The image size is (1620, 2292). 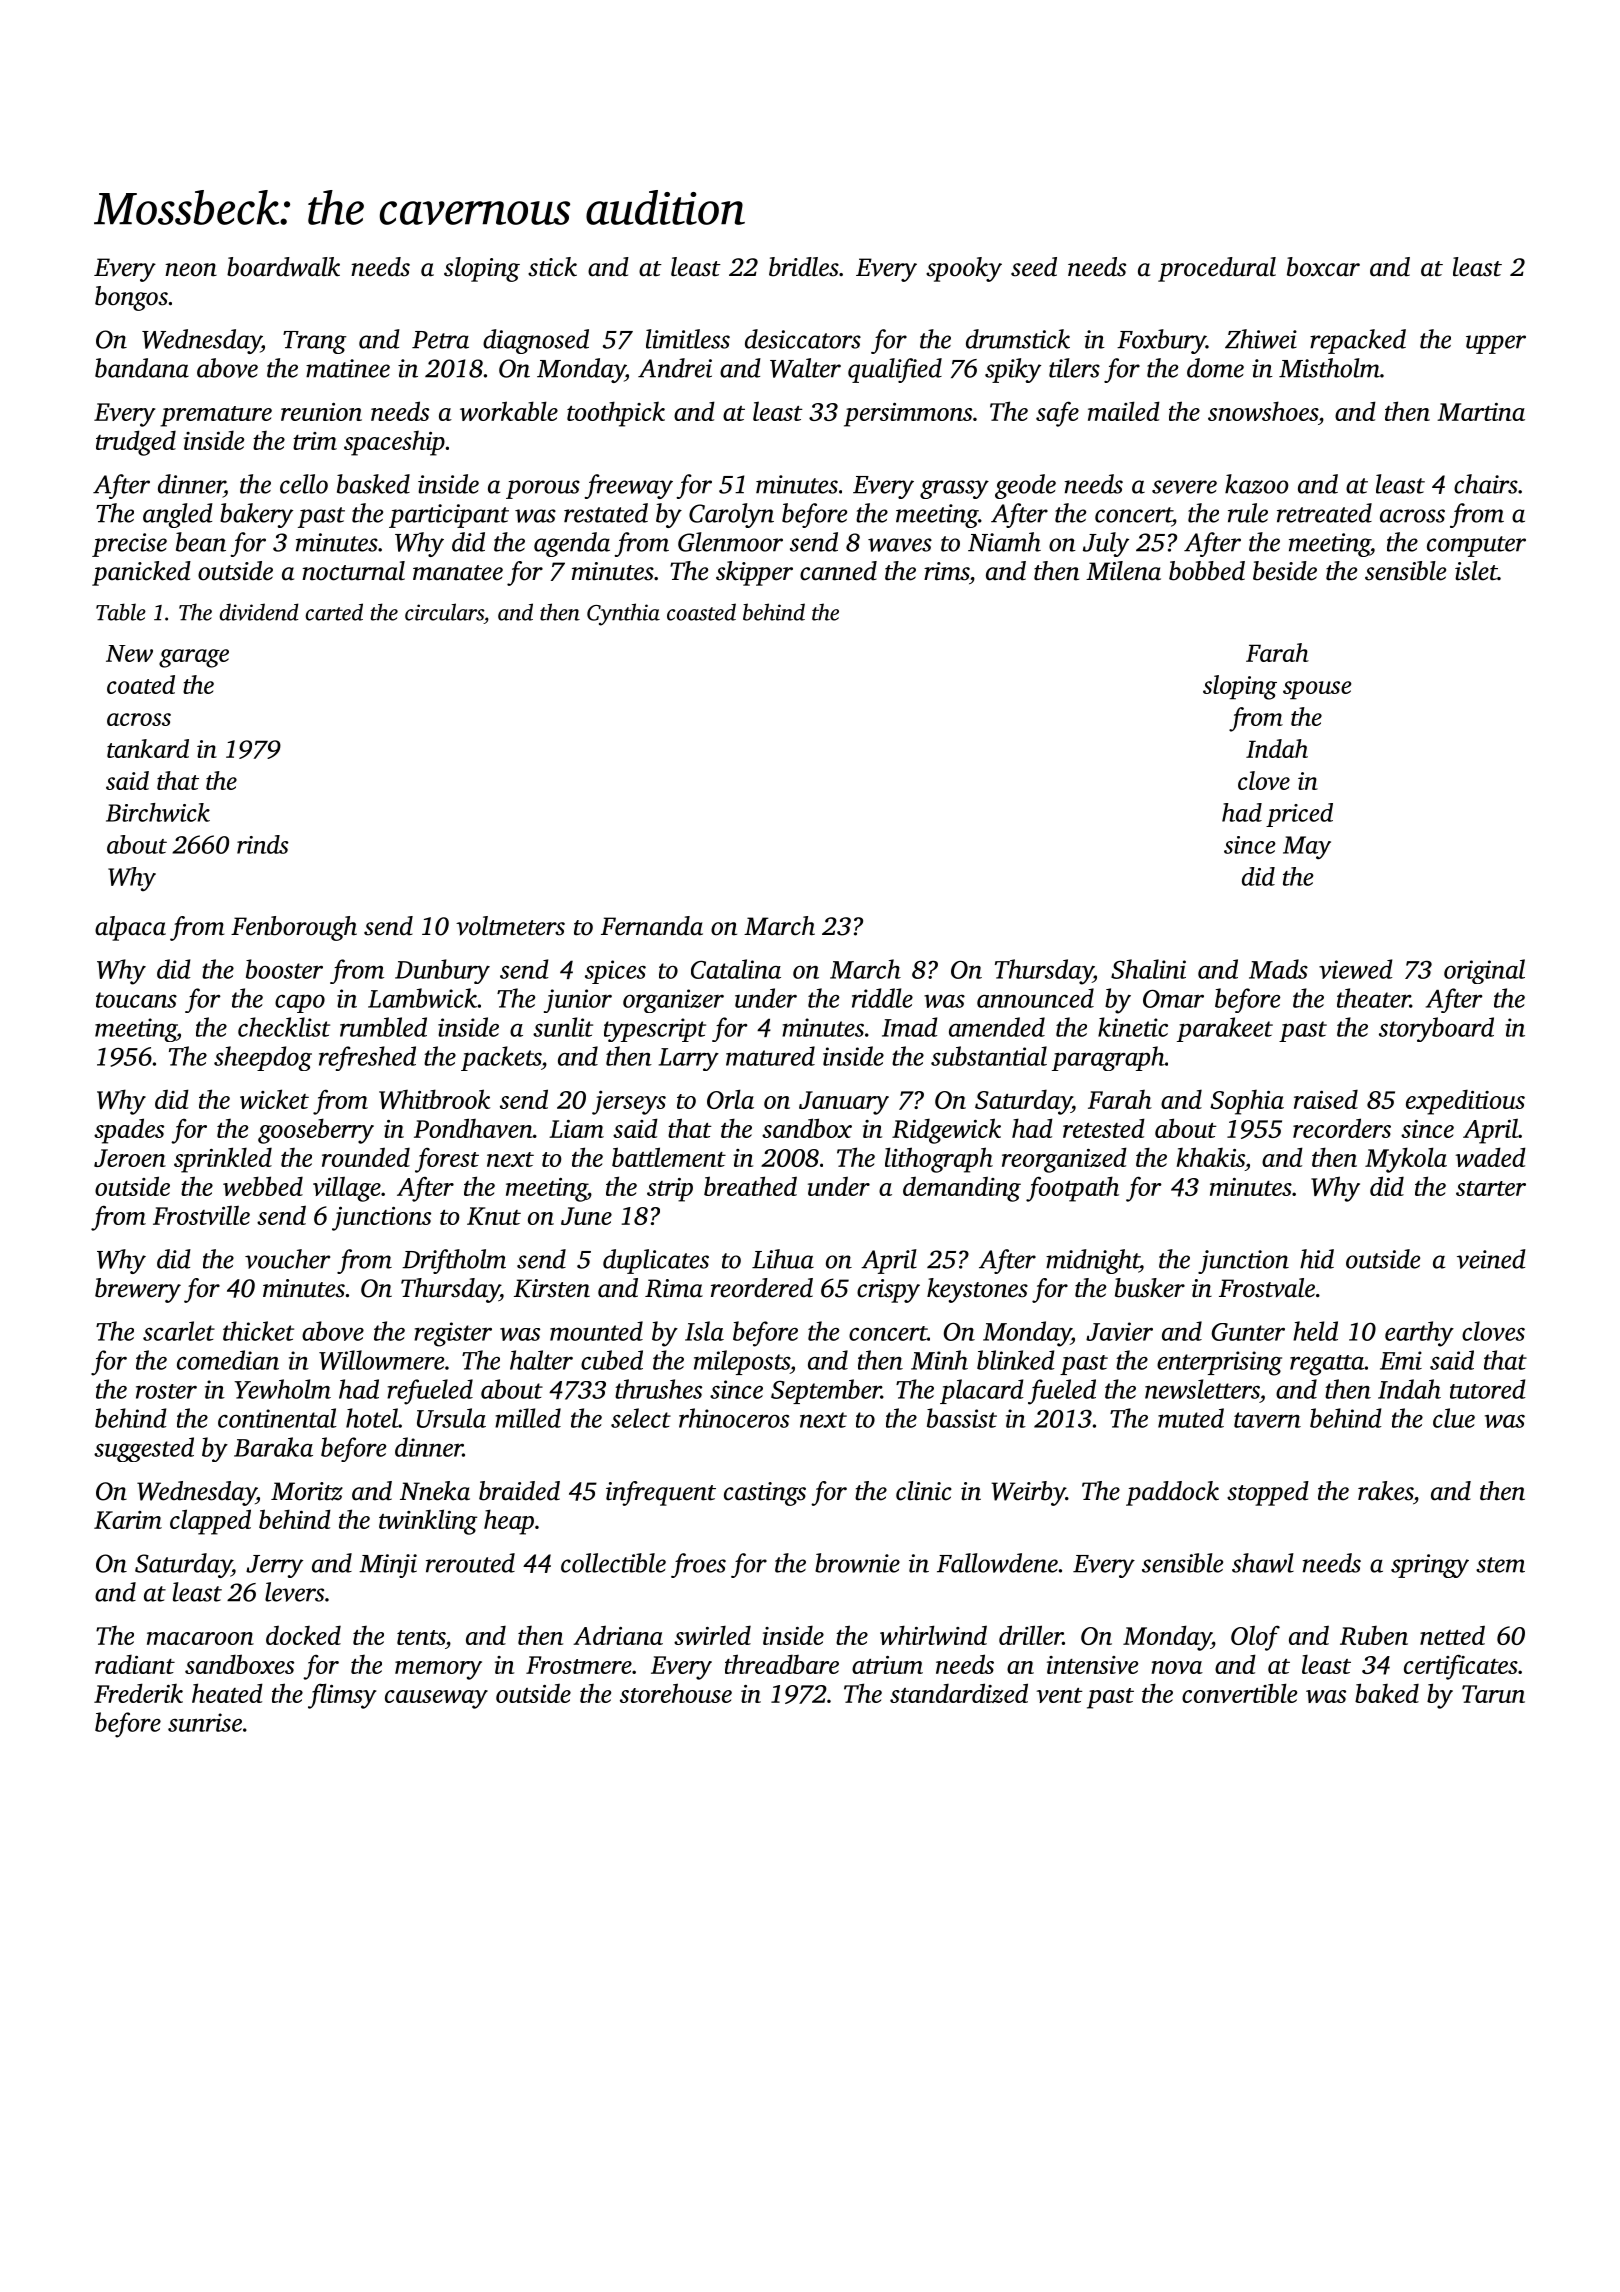 What do you see at coordinates (1307, 848) in the page?
I see `May` at bounding box center [1307, 848].
